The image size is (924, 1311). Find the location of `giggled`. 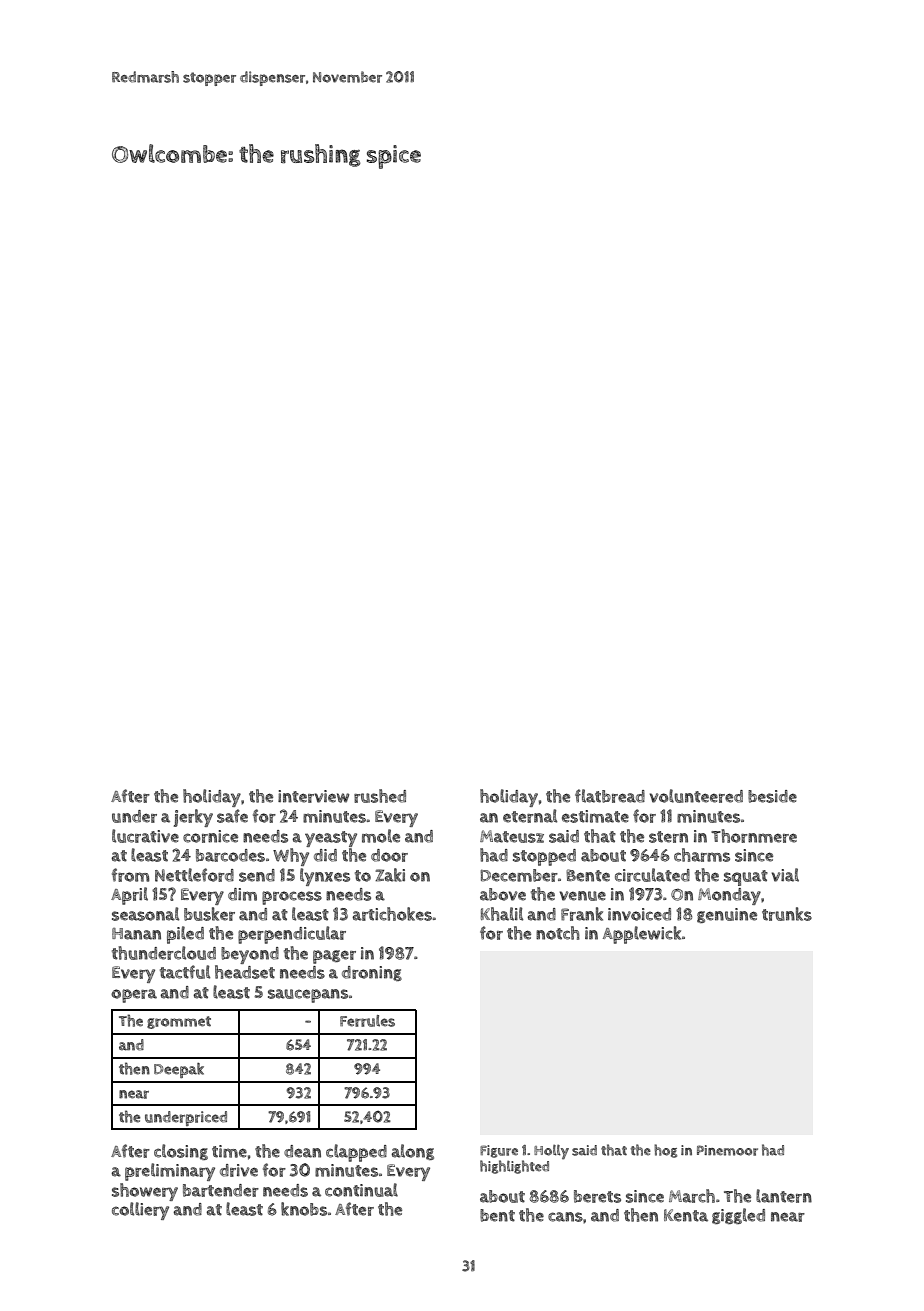

giggled is located at coordinates (738, 1216).
